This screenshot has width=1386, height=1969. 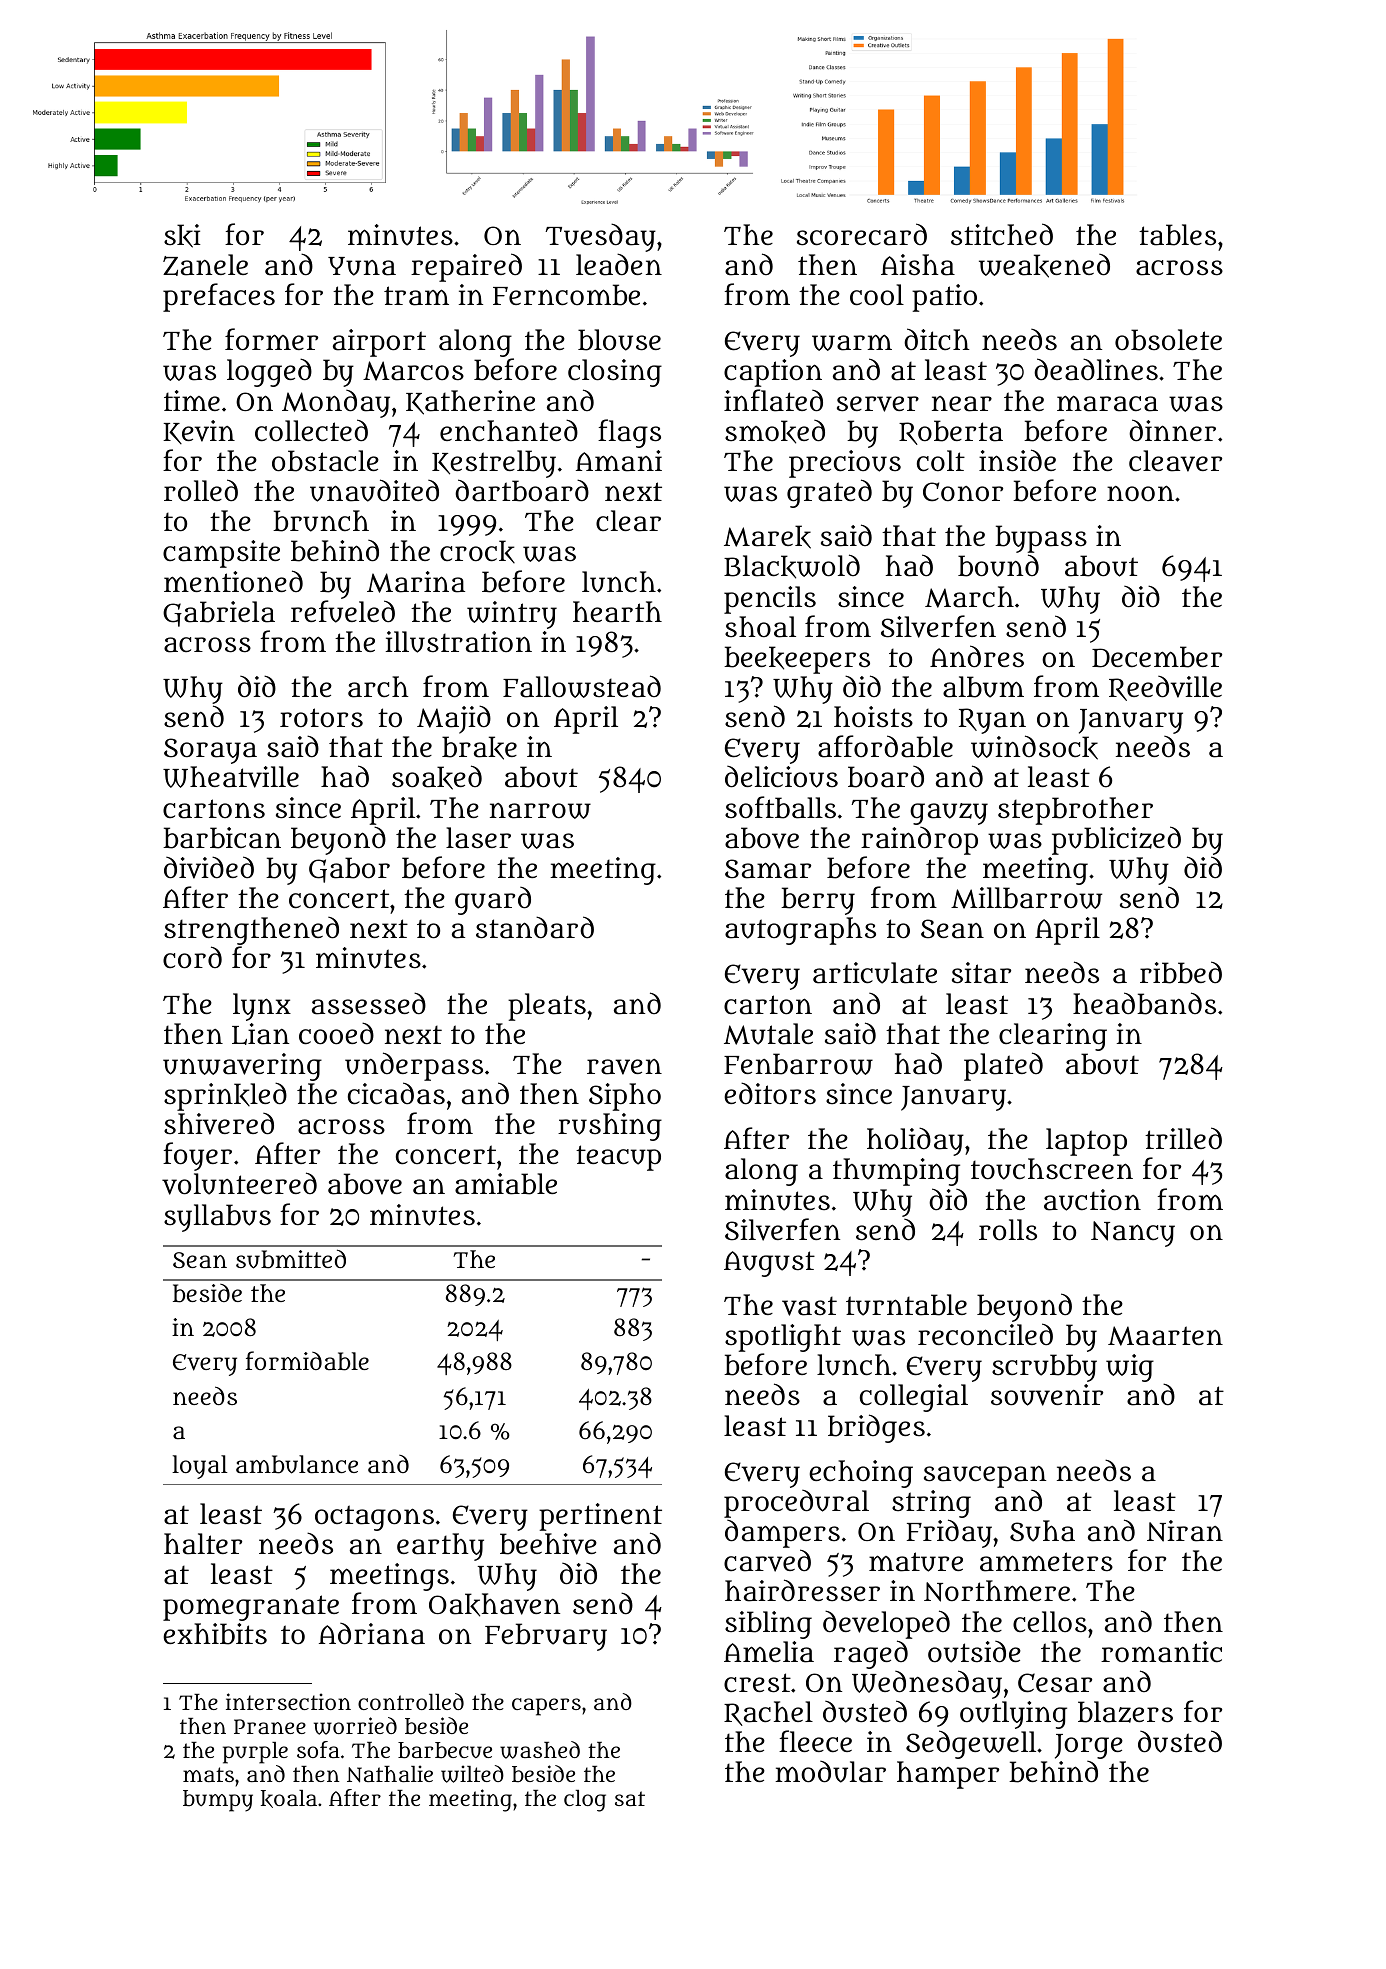 I want to click on Gabor, so click(x=349, y=870).
